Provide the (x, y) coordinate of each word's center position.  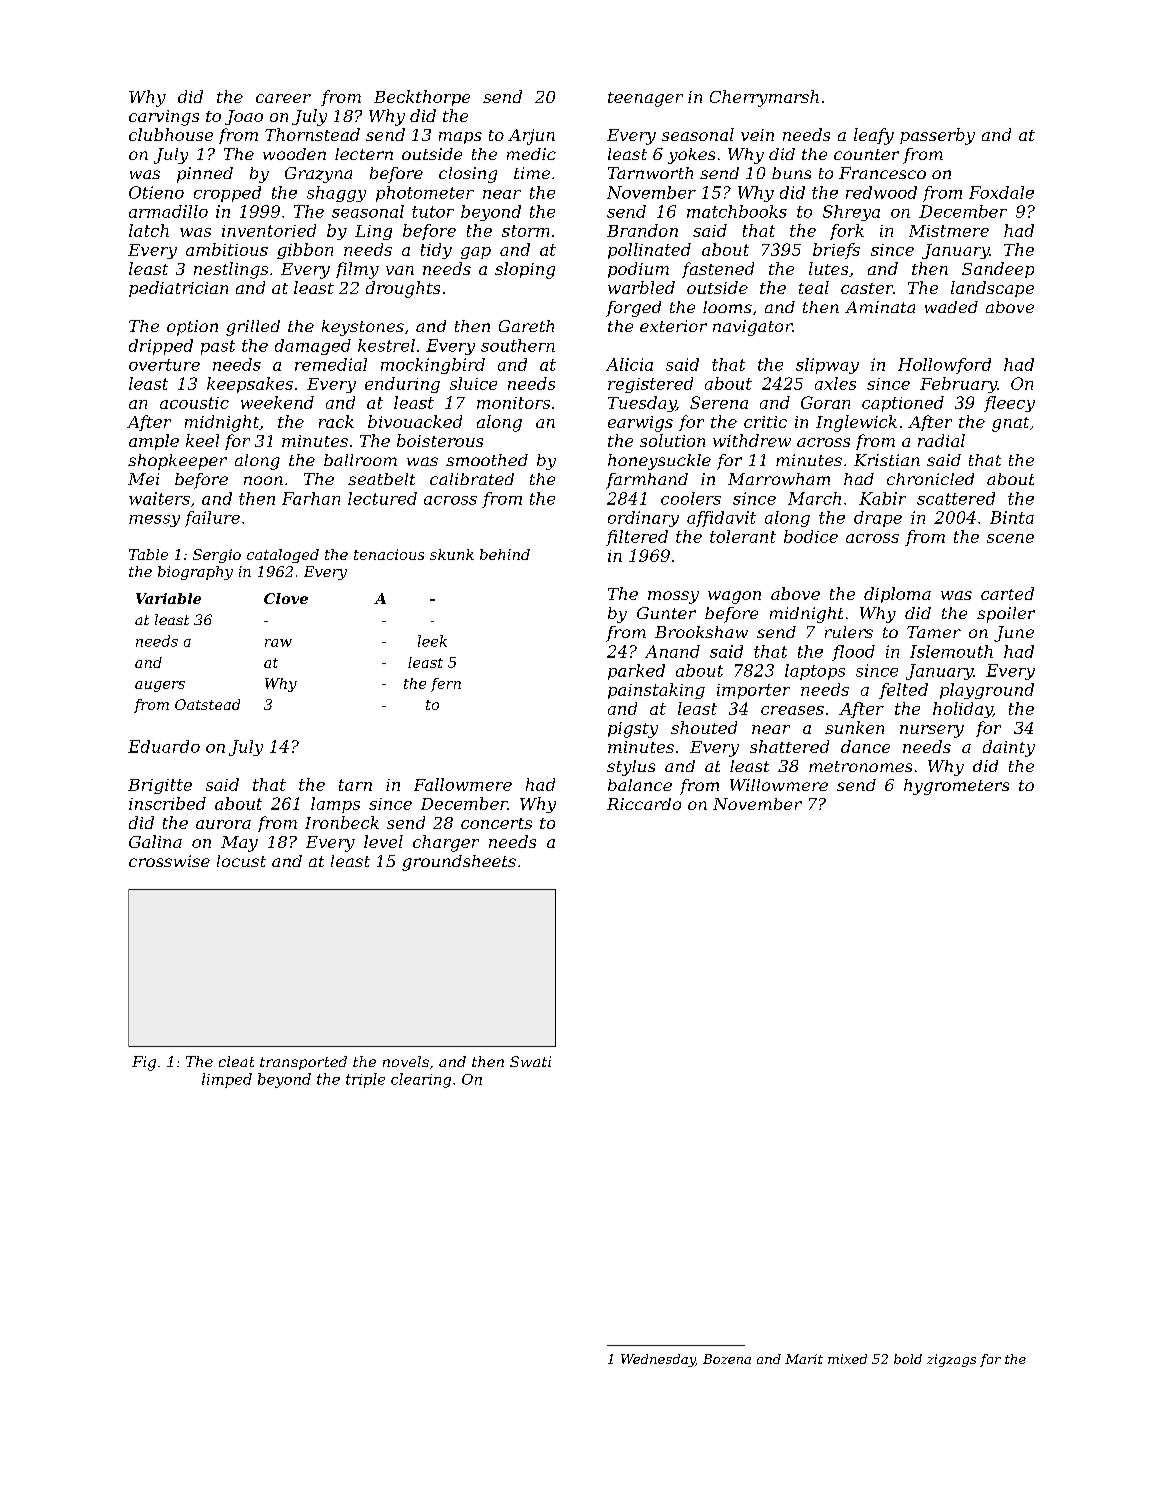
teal (814, 287)
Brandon (642, 230)
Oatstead (207, 704)
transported (303, 1063)
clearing (421, 1080)
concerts (496, 823)
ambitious (227, 249)
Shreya (851, 213)
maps (460, 138)
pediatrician (178, 289)
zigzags (951, 1360)
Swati (530, 1061)
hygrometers (956, 787)
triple (365, 1080)
